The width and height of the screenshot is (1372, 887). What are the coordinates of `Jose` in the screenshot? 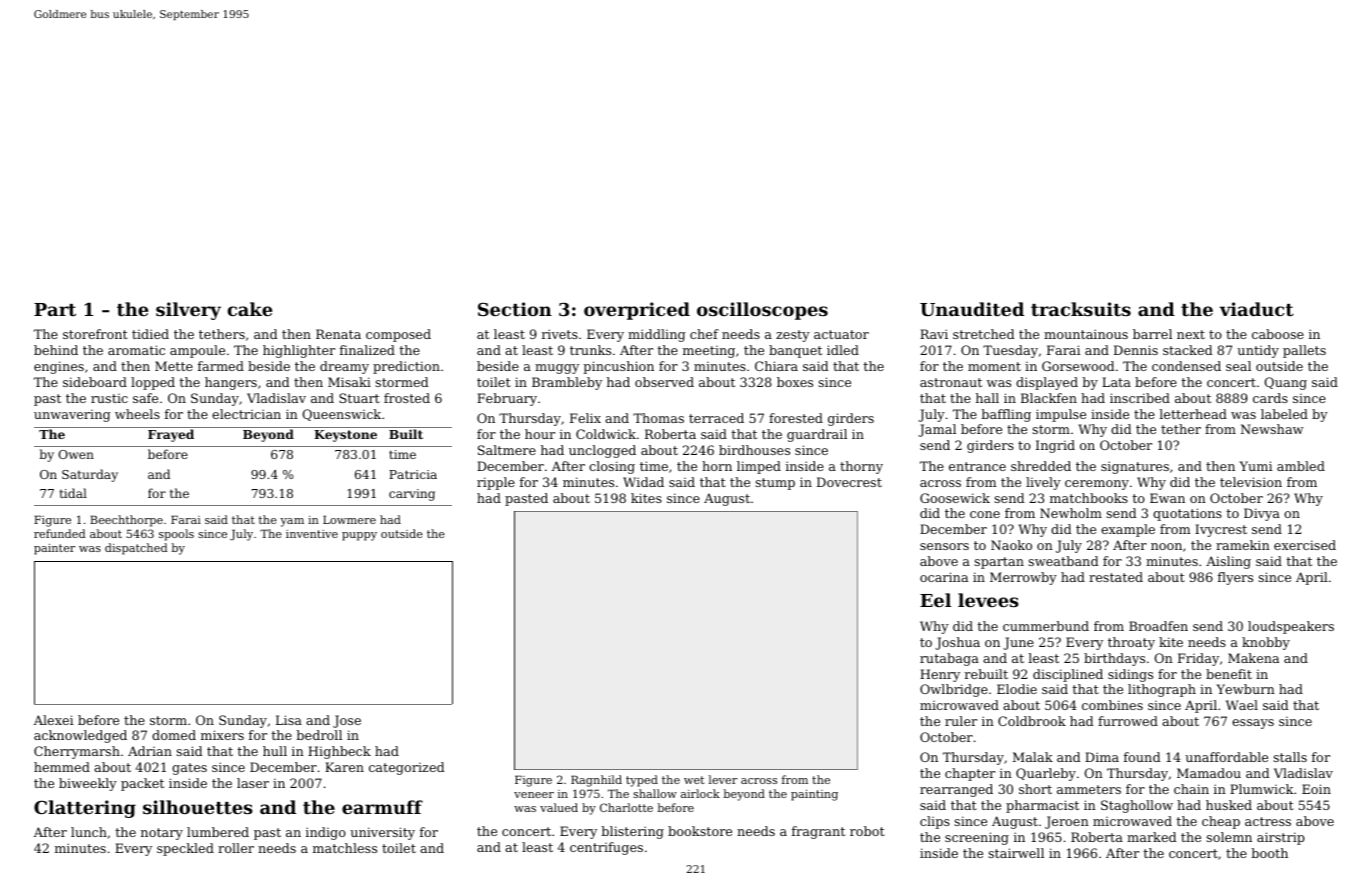 It's located at (347, 721).
